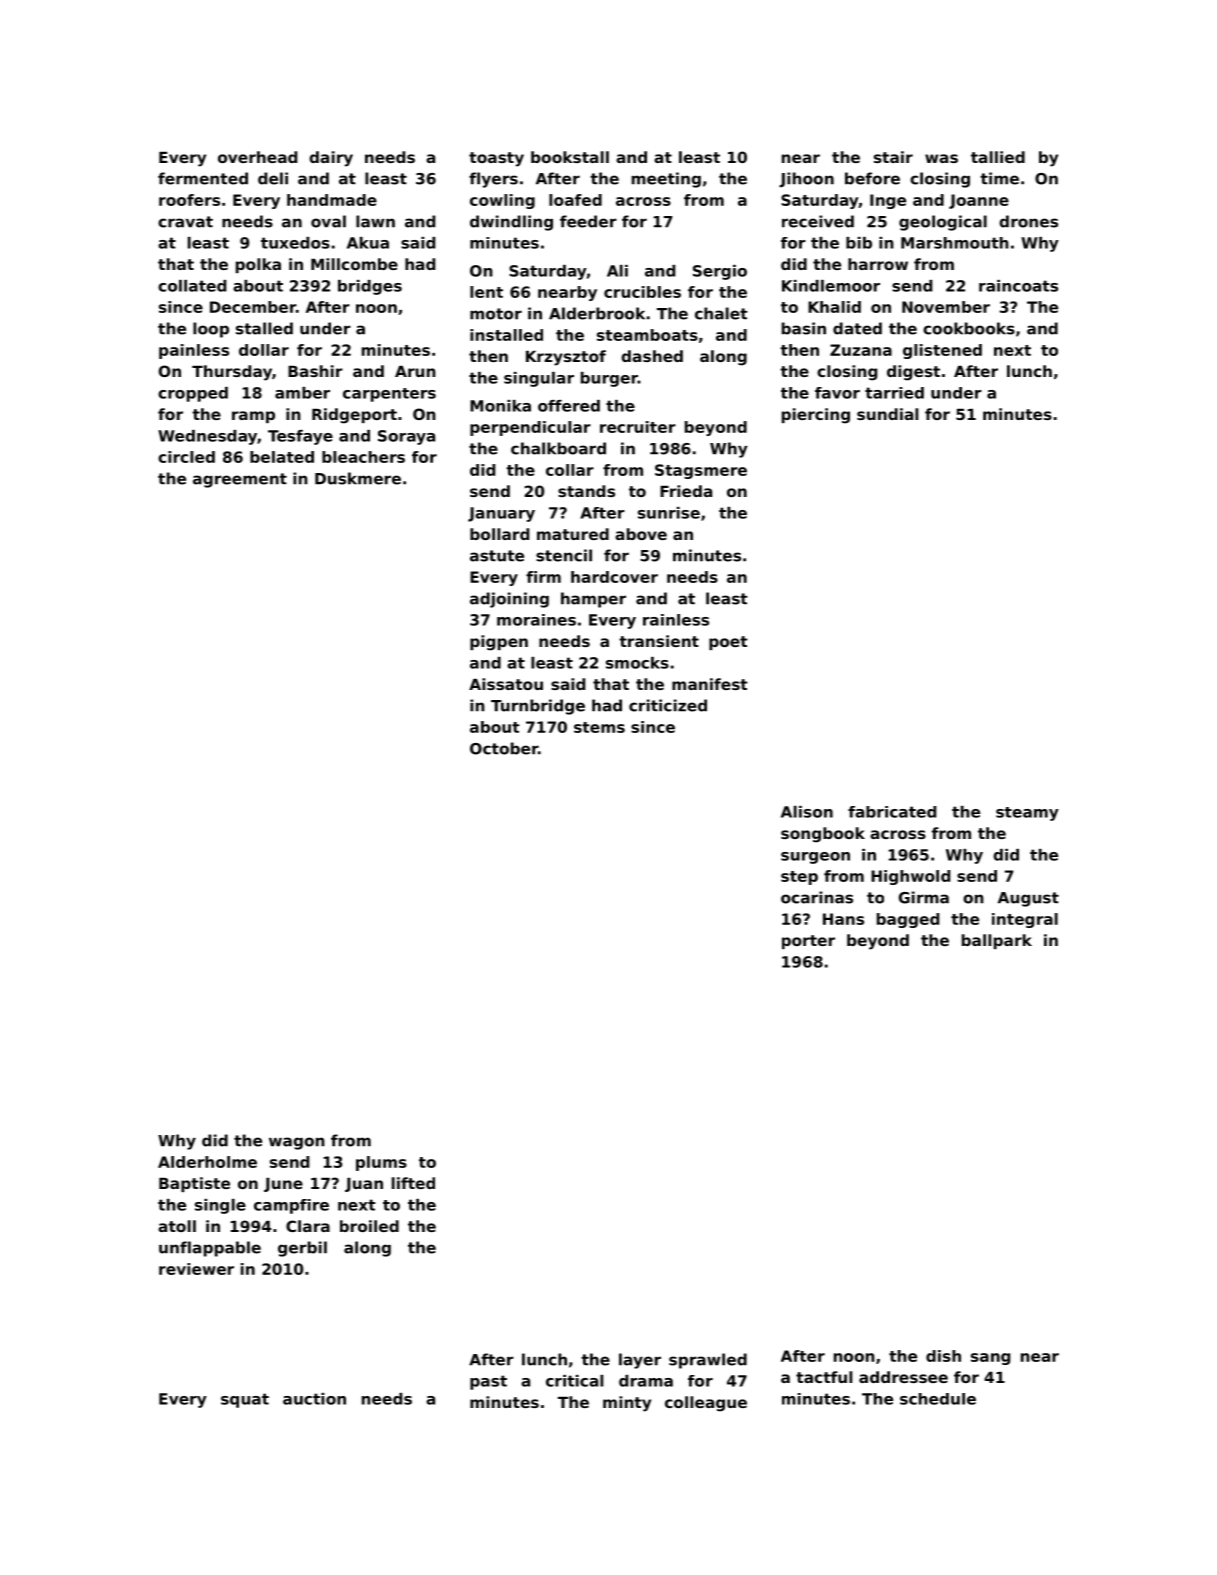 This document has height=1575, width=1217. What do you see at coordinates (497, 556) in the document?
I see `astute` at bounding box center [497, 556].
